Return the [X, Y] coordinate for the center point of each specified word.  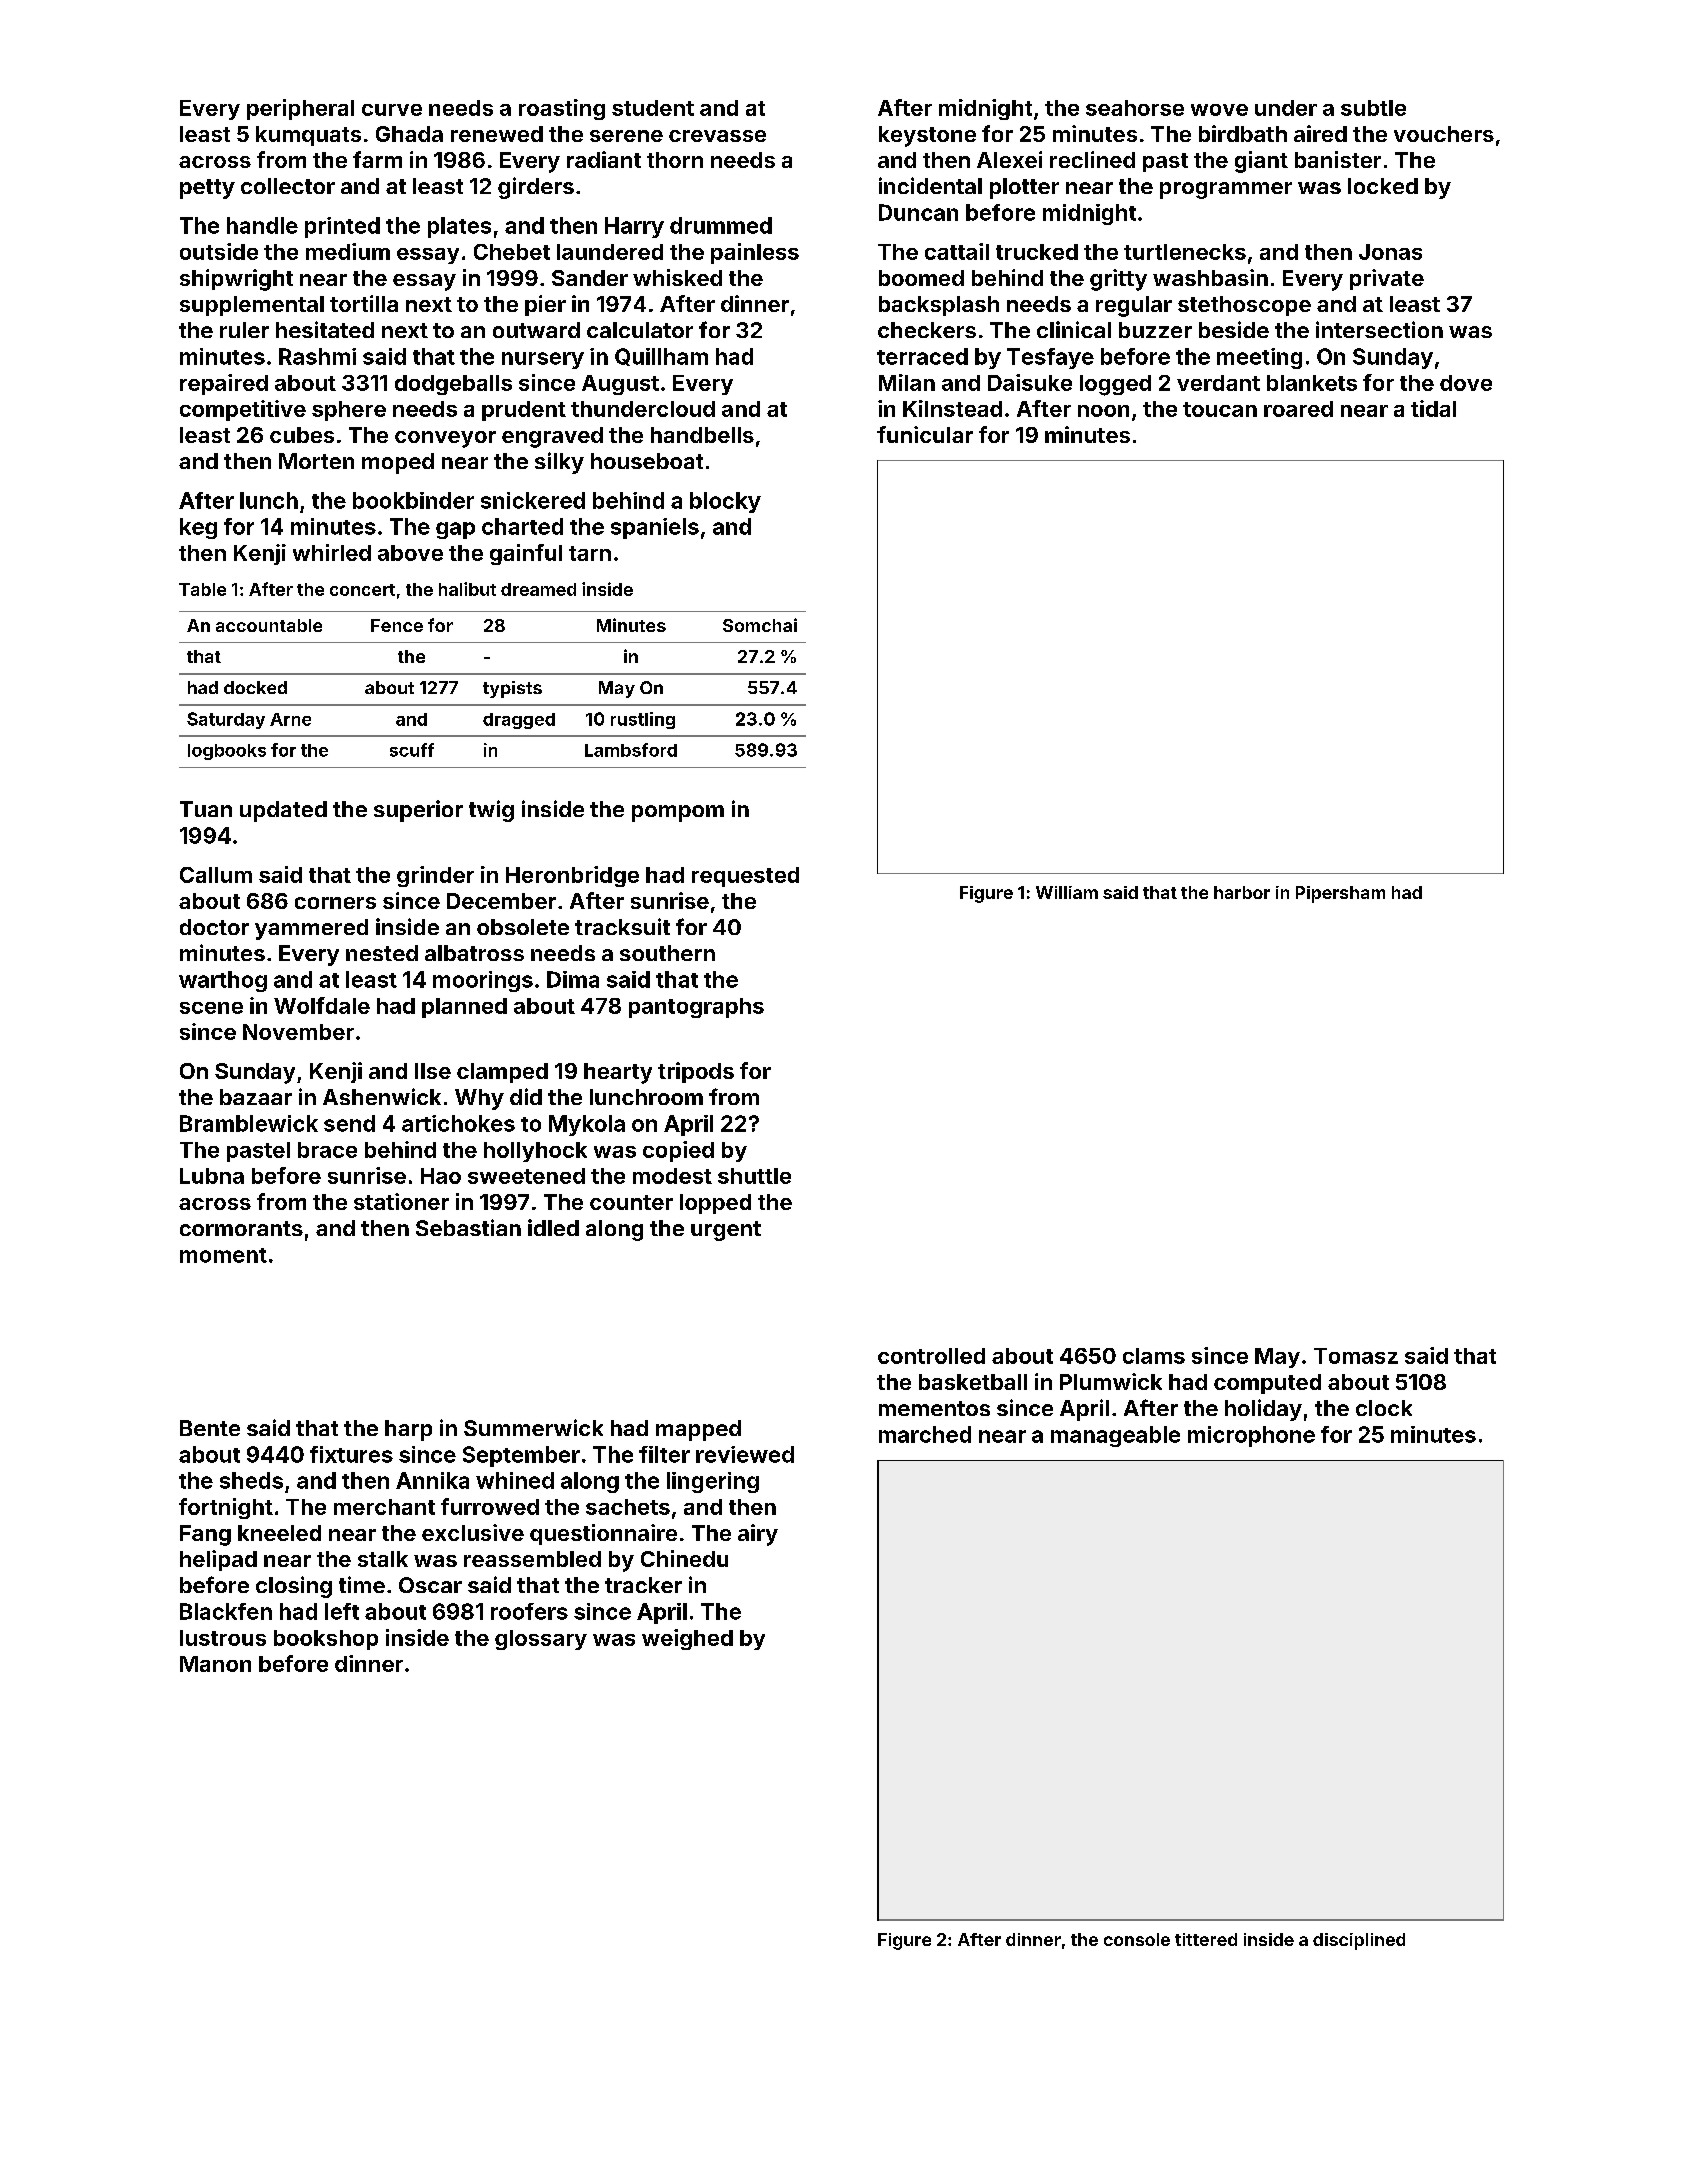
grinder [435, 876]
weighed [687, 1639]
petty [207, 189]
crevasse [717, 136]
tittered [1206, 1939]
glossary [541, 1640]
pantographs [696, 1008]
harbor [1242, 892]
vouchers [1444, 134]
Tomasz [1356, 1356]
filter [664, 1454]
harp [408, 1430]
